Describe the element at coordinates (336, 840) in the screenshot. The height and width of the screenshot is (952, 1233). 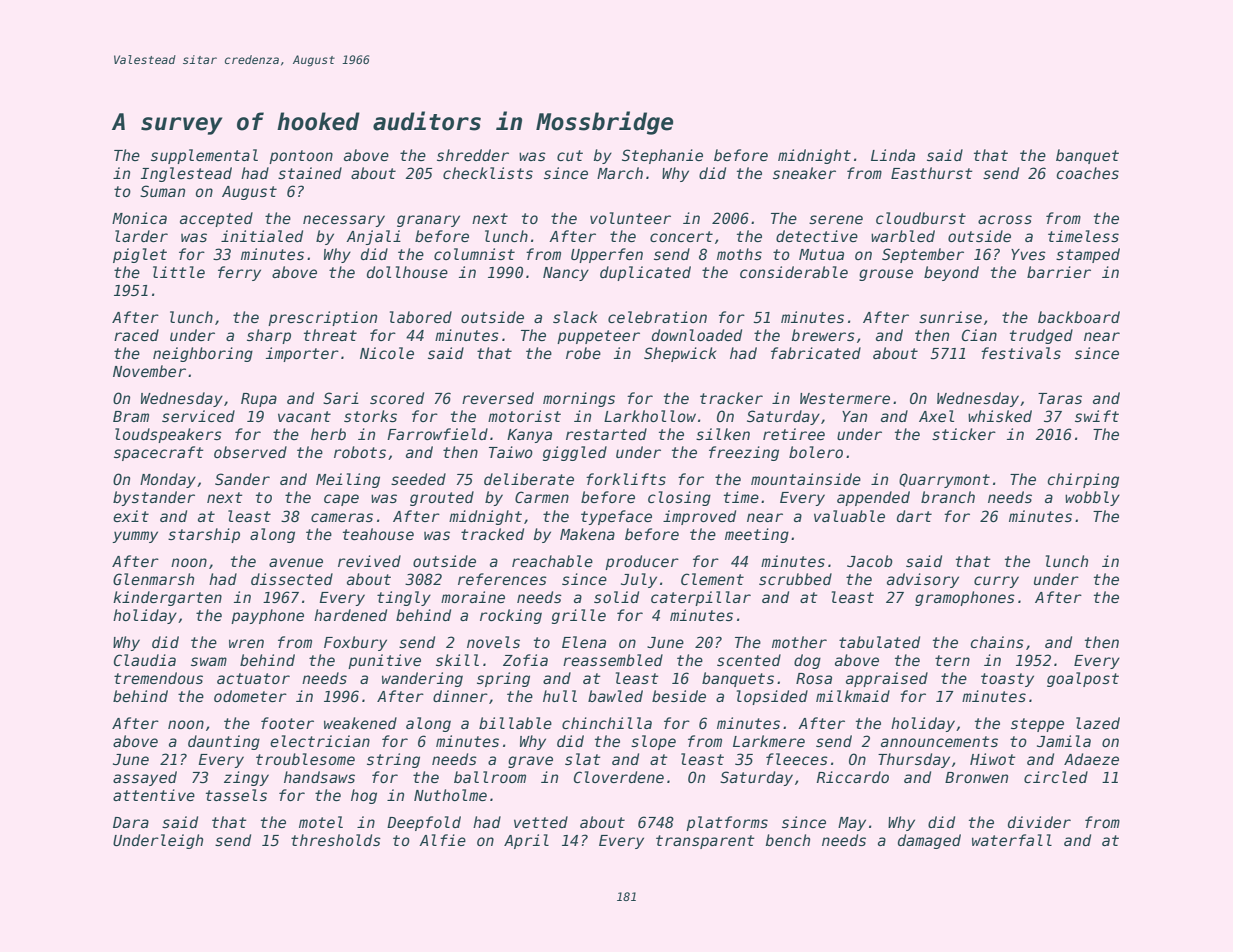
I see `thresholds` at that location.
